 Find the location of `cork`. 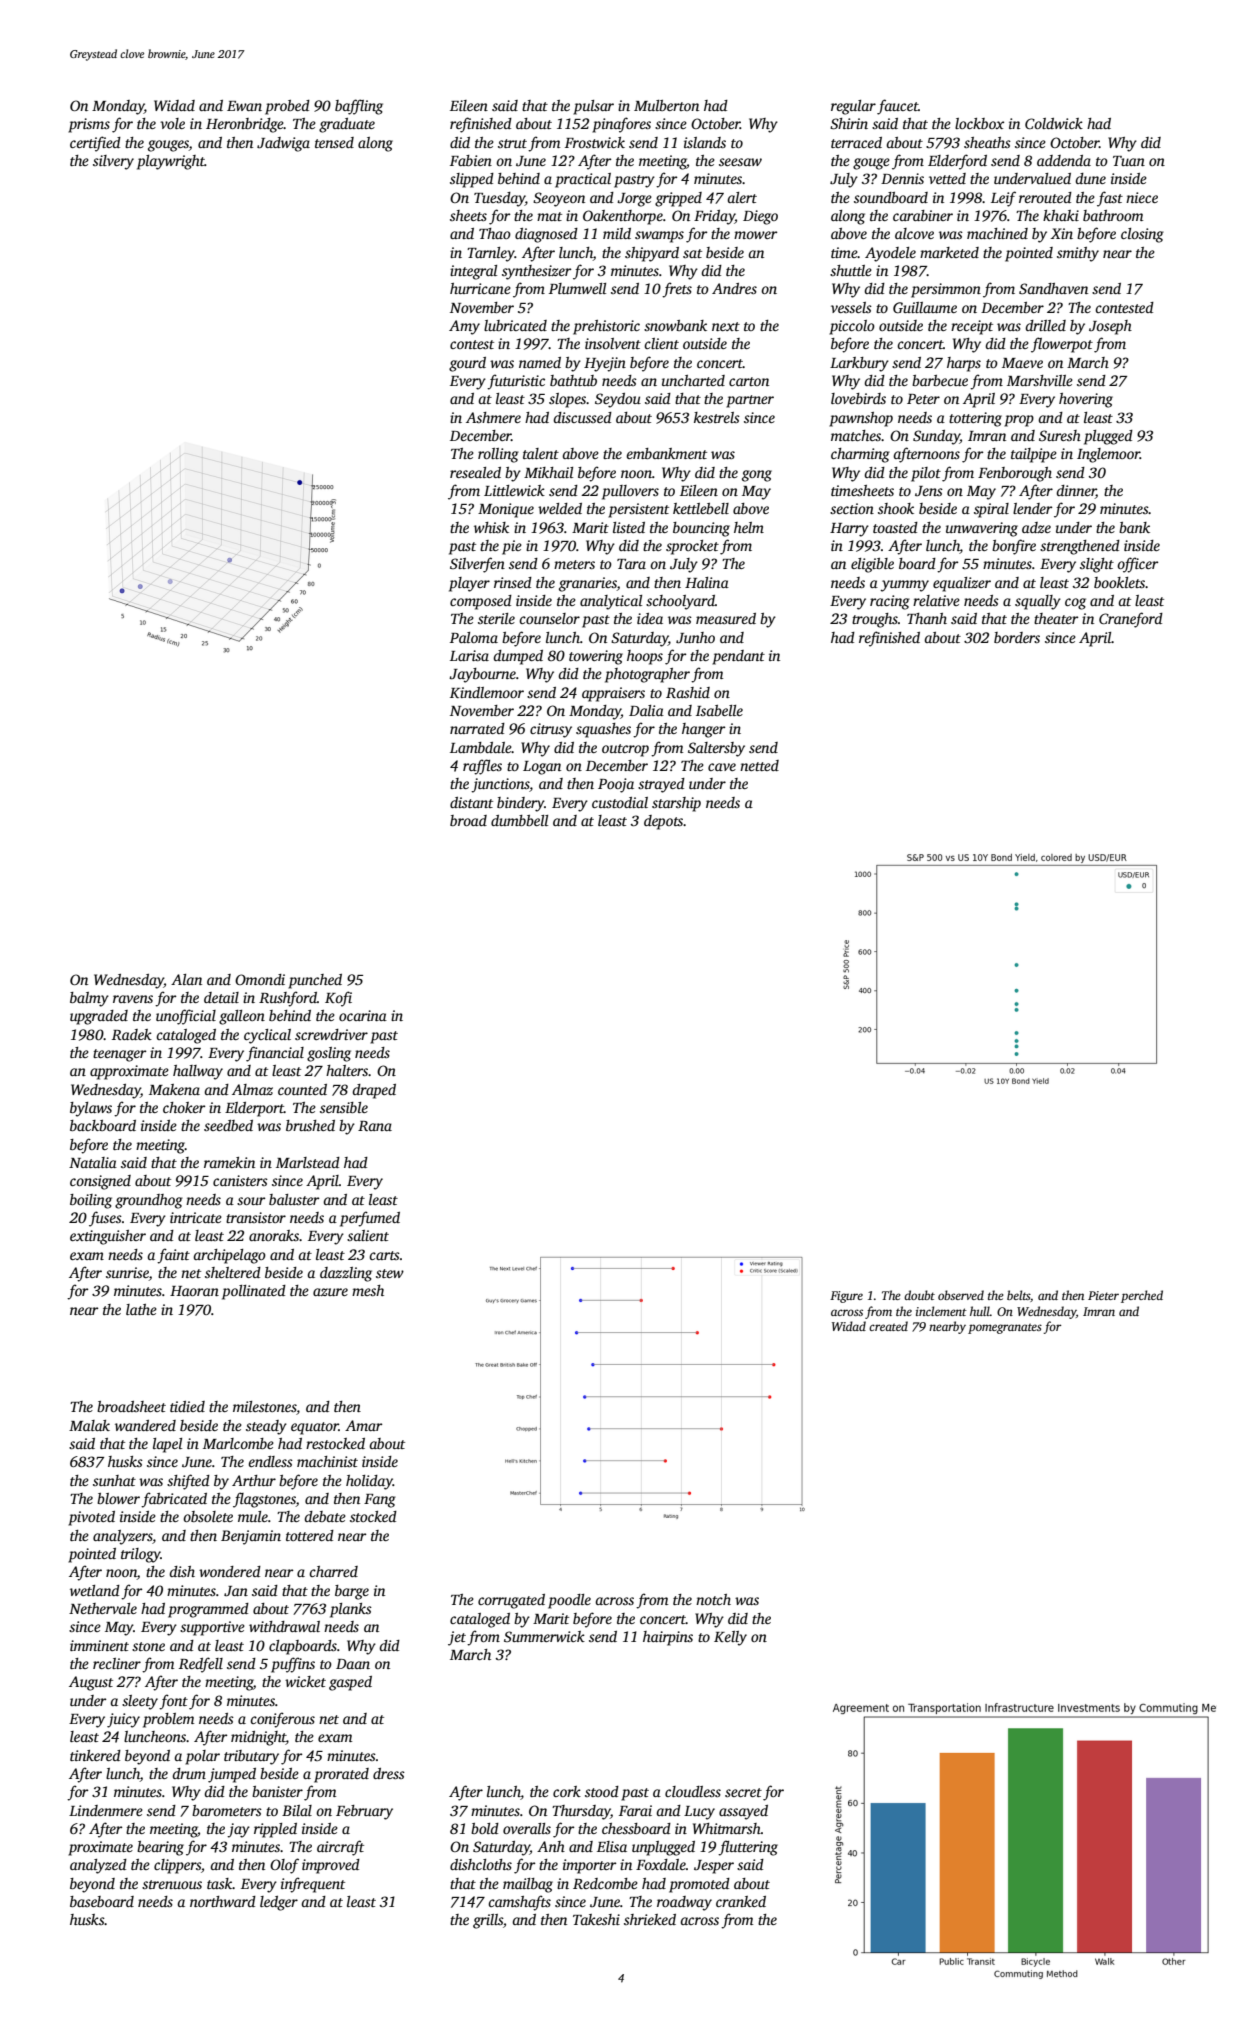

cork is located at coordinates (567, 1791).
